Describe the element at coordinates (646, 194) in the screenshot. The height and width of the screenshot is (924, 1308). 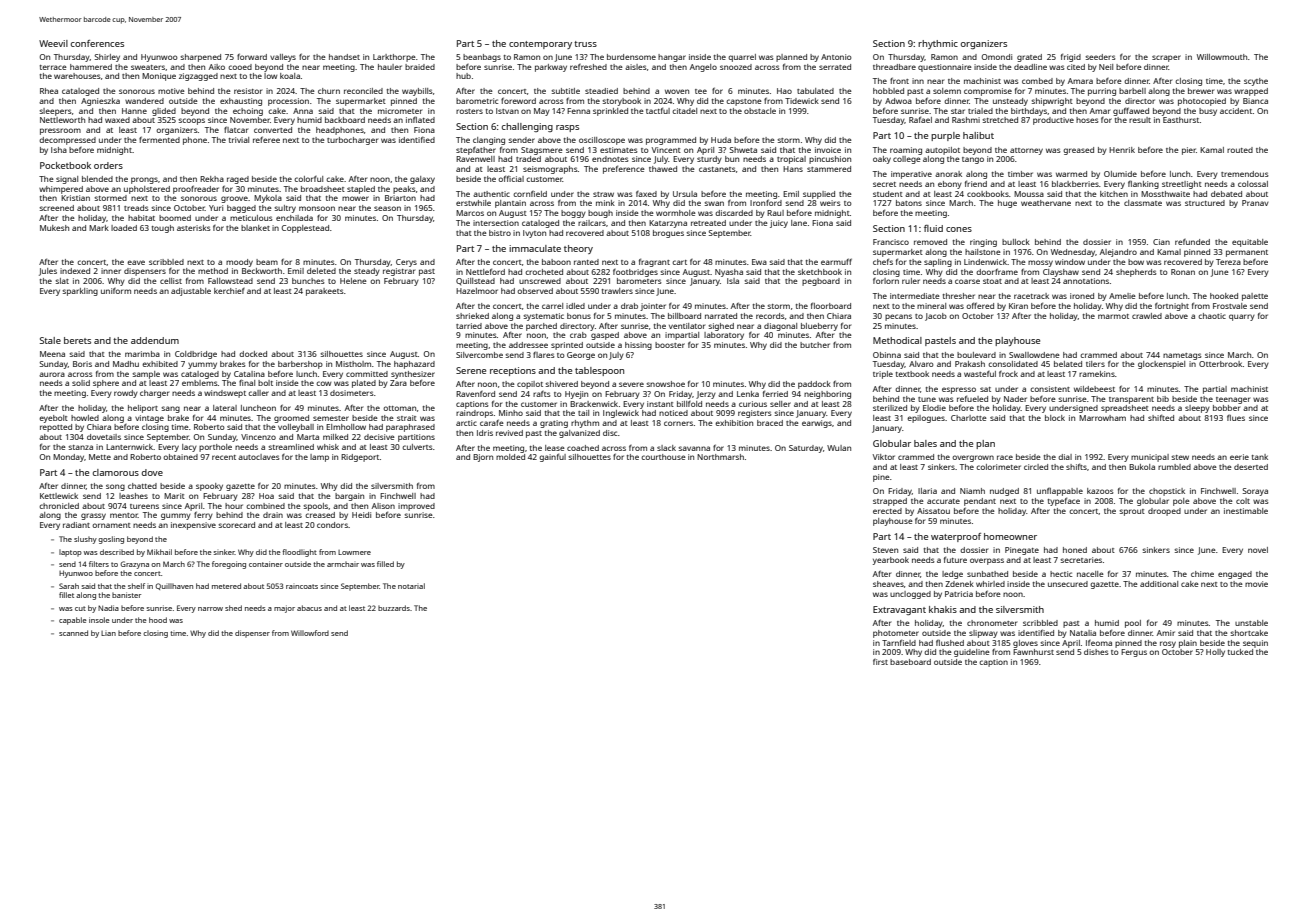
I see `faxed` at that location.
